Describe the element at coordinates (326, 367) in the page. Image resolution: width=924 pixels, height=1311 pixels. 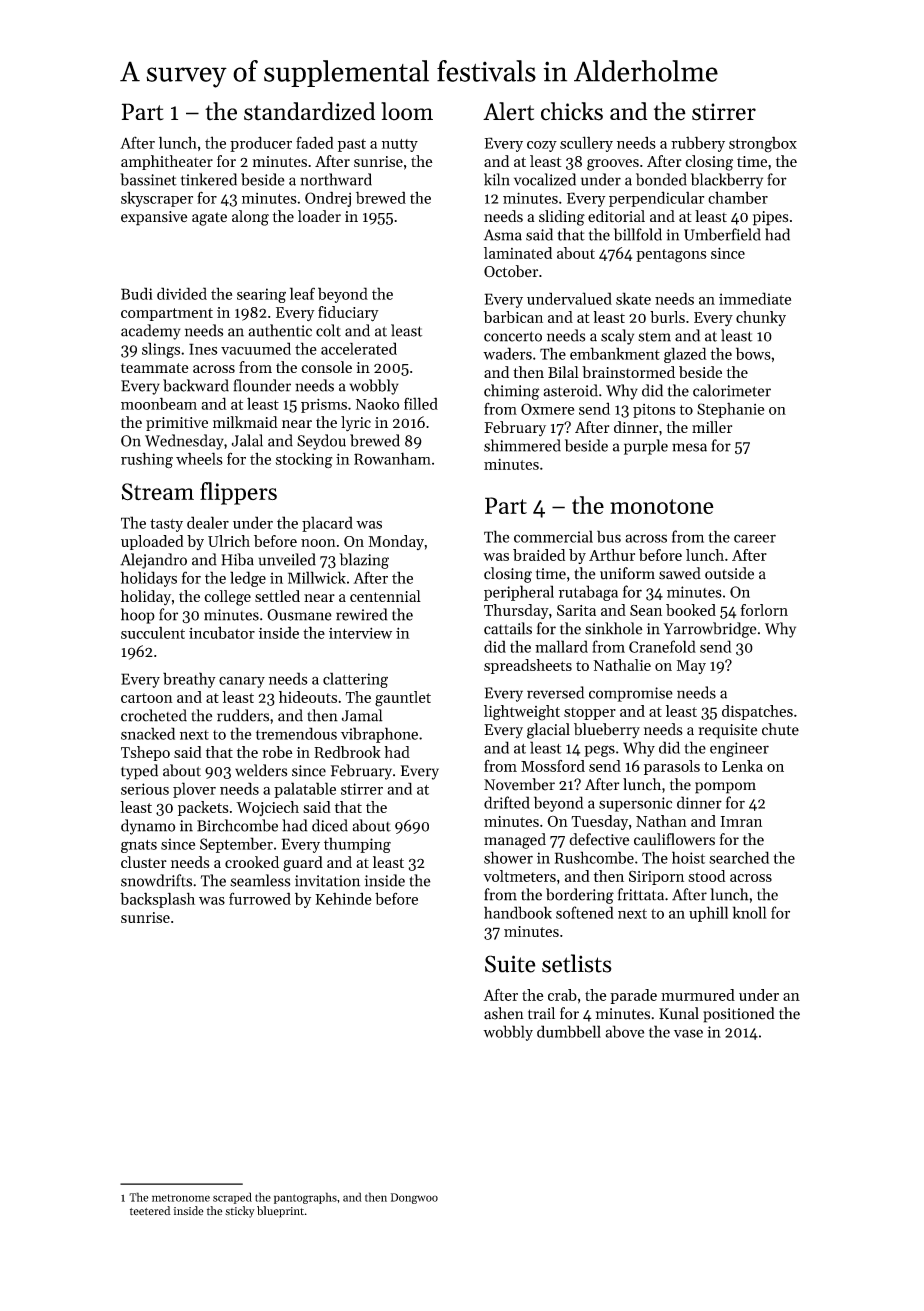
I see `console` at that location.
